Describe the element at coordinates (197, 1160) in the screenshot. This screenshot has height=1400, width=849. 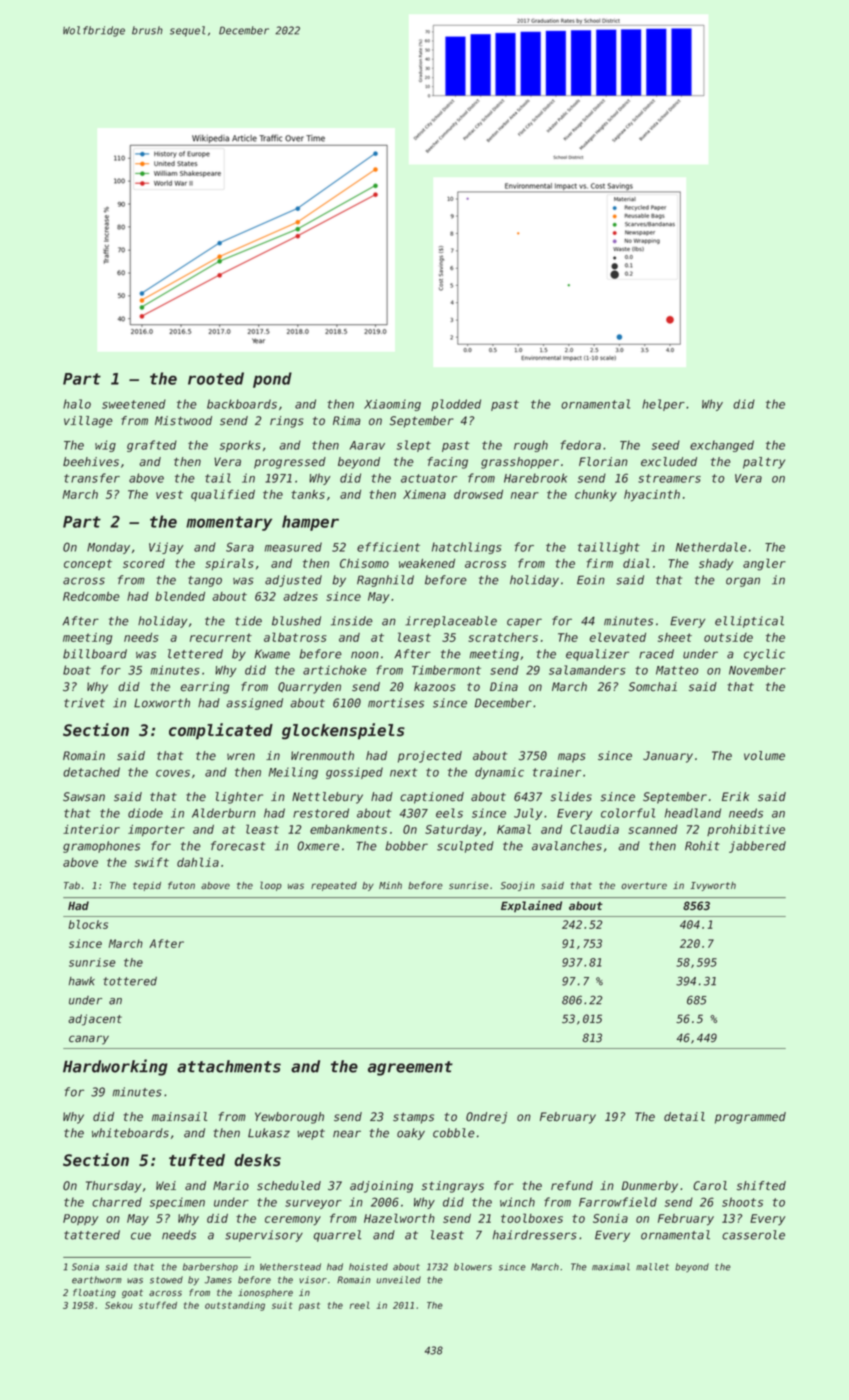
I see `tufted` at that location.
